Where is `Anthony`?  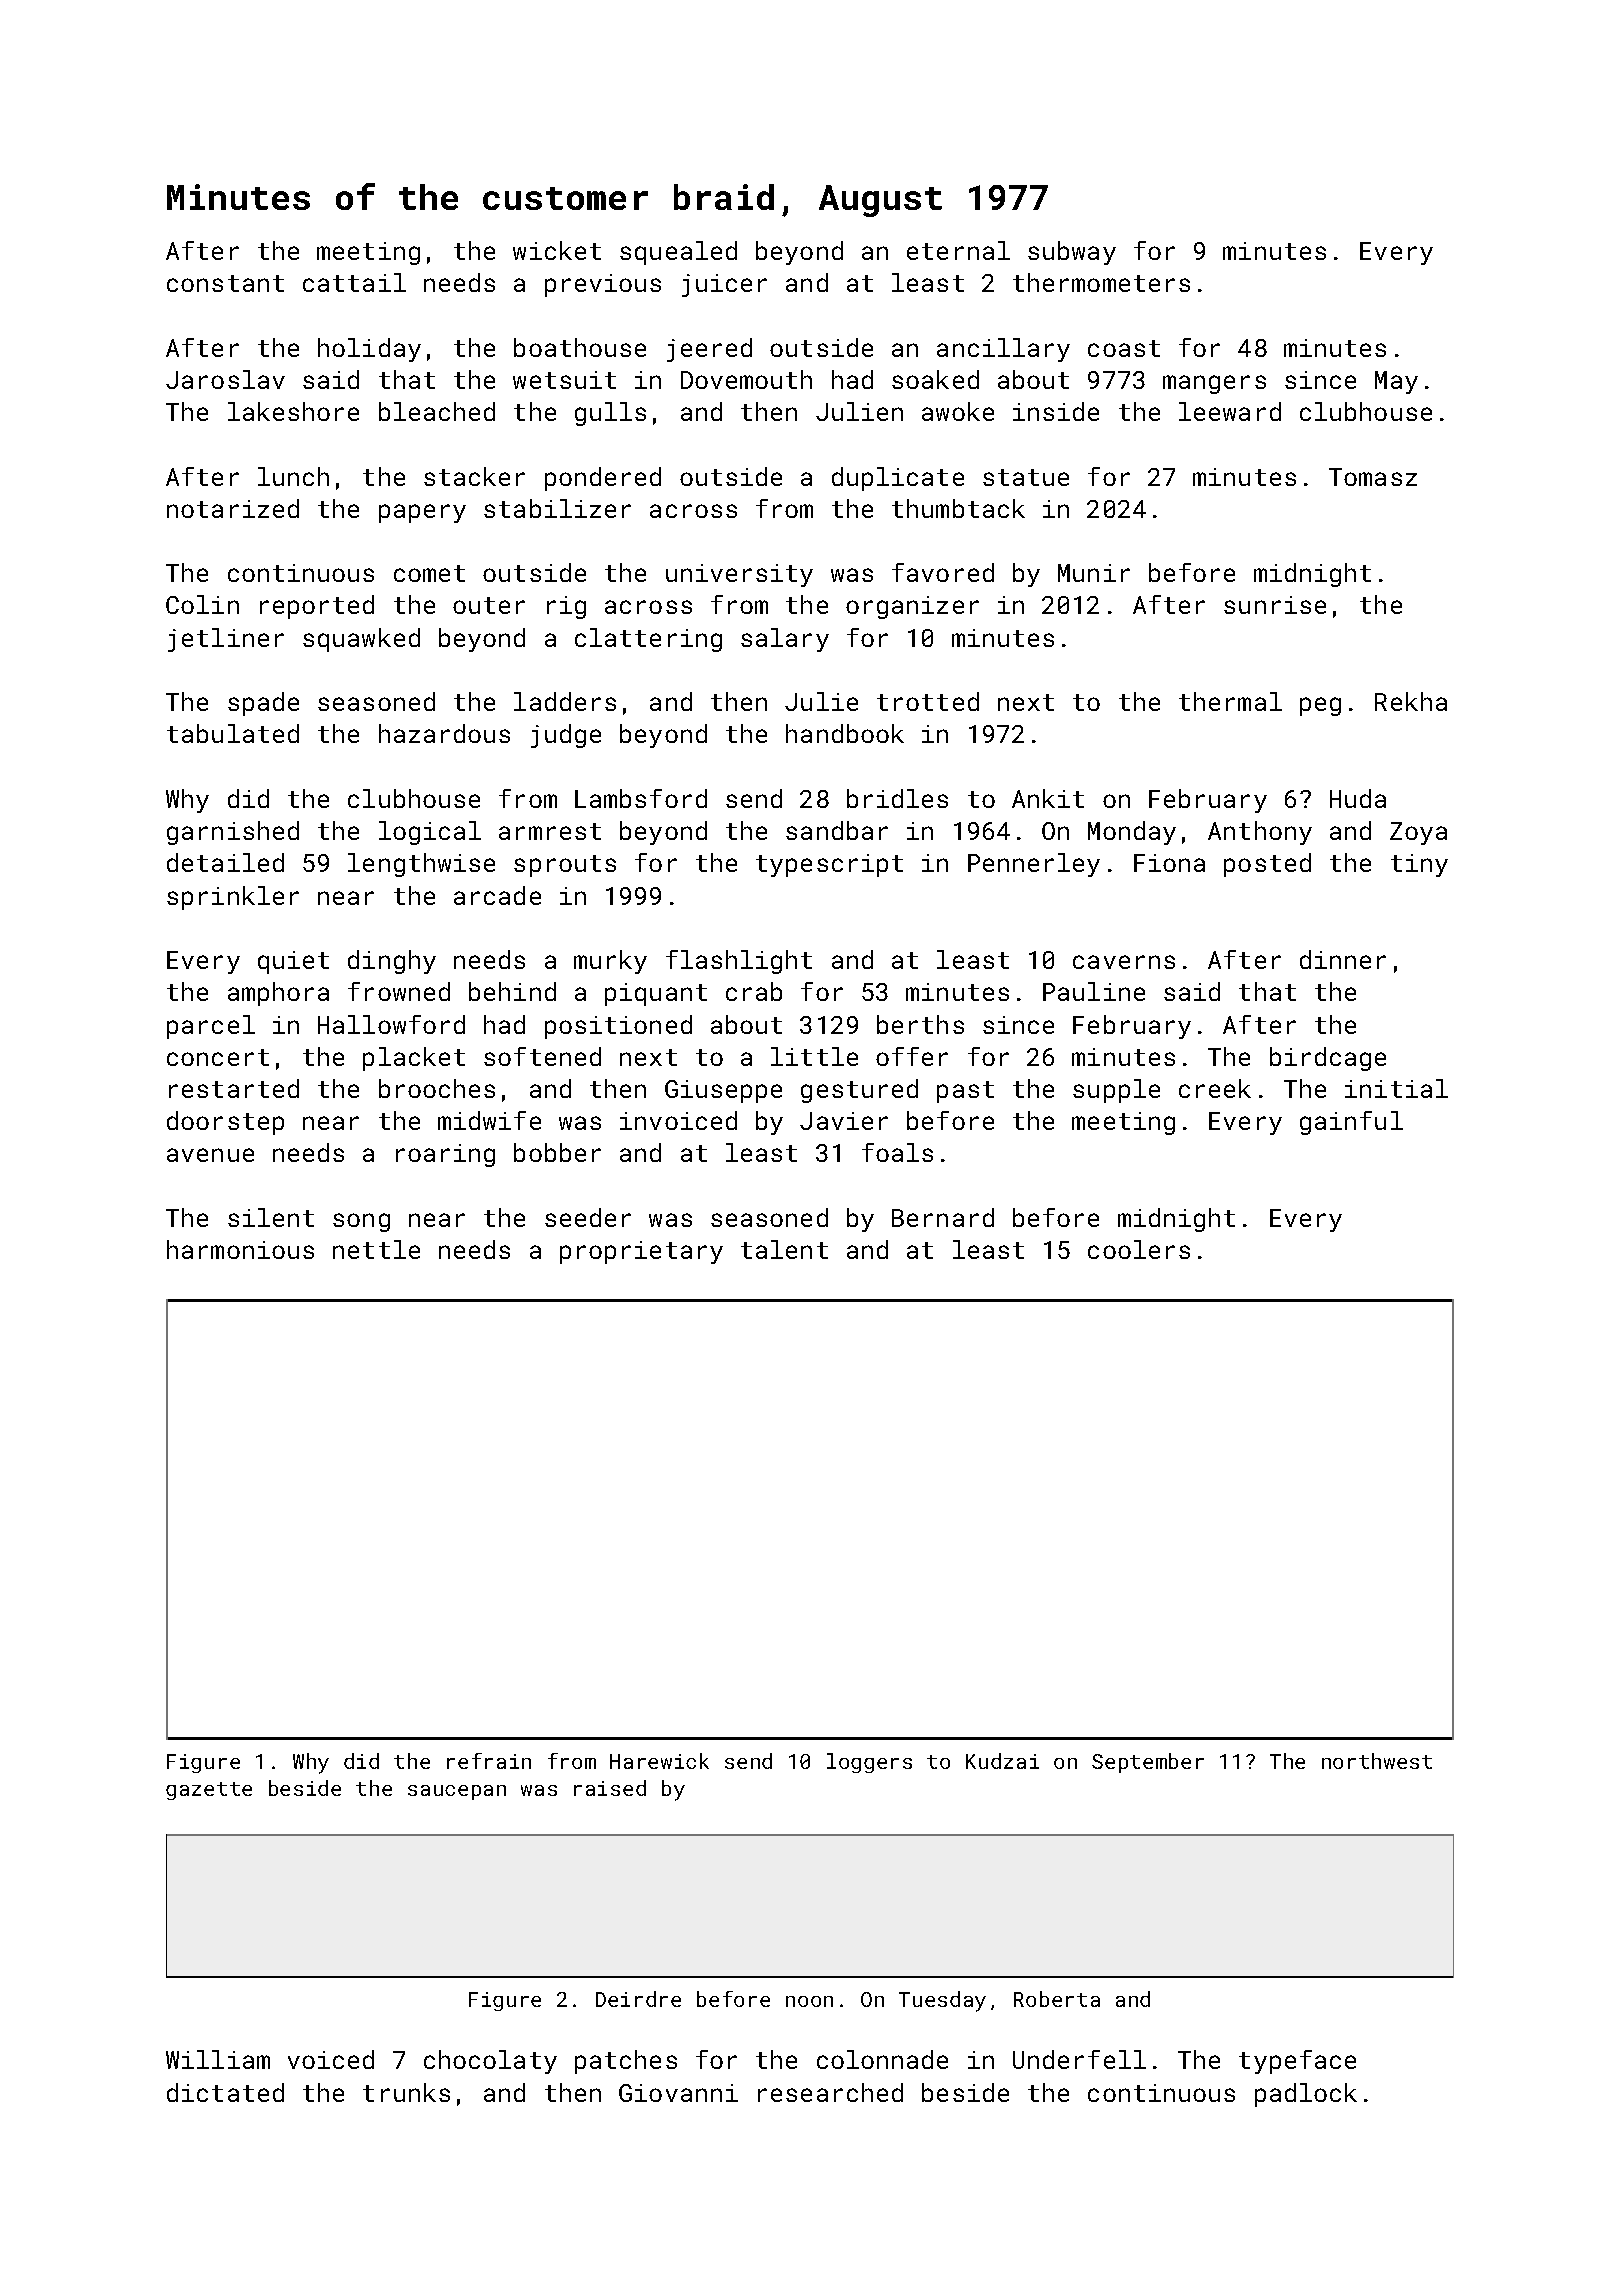
Anthony is located at coordinates (1260, 833).
